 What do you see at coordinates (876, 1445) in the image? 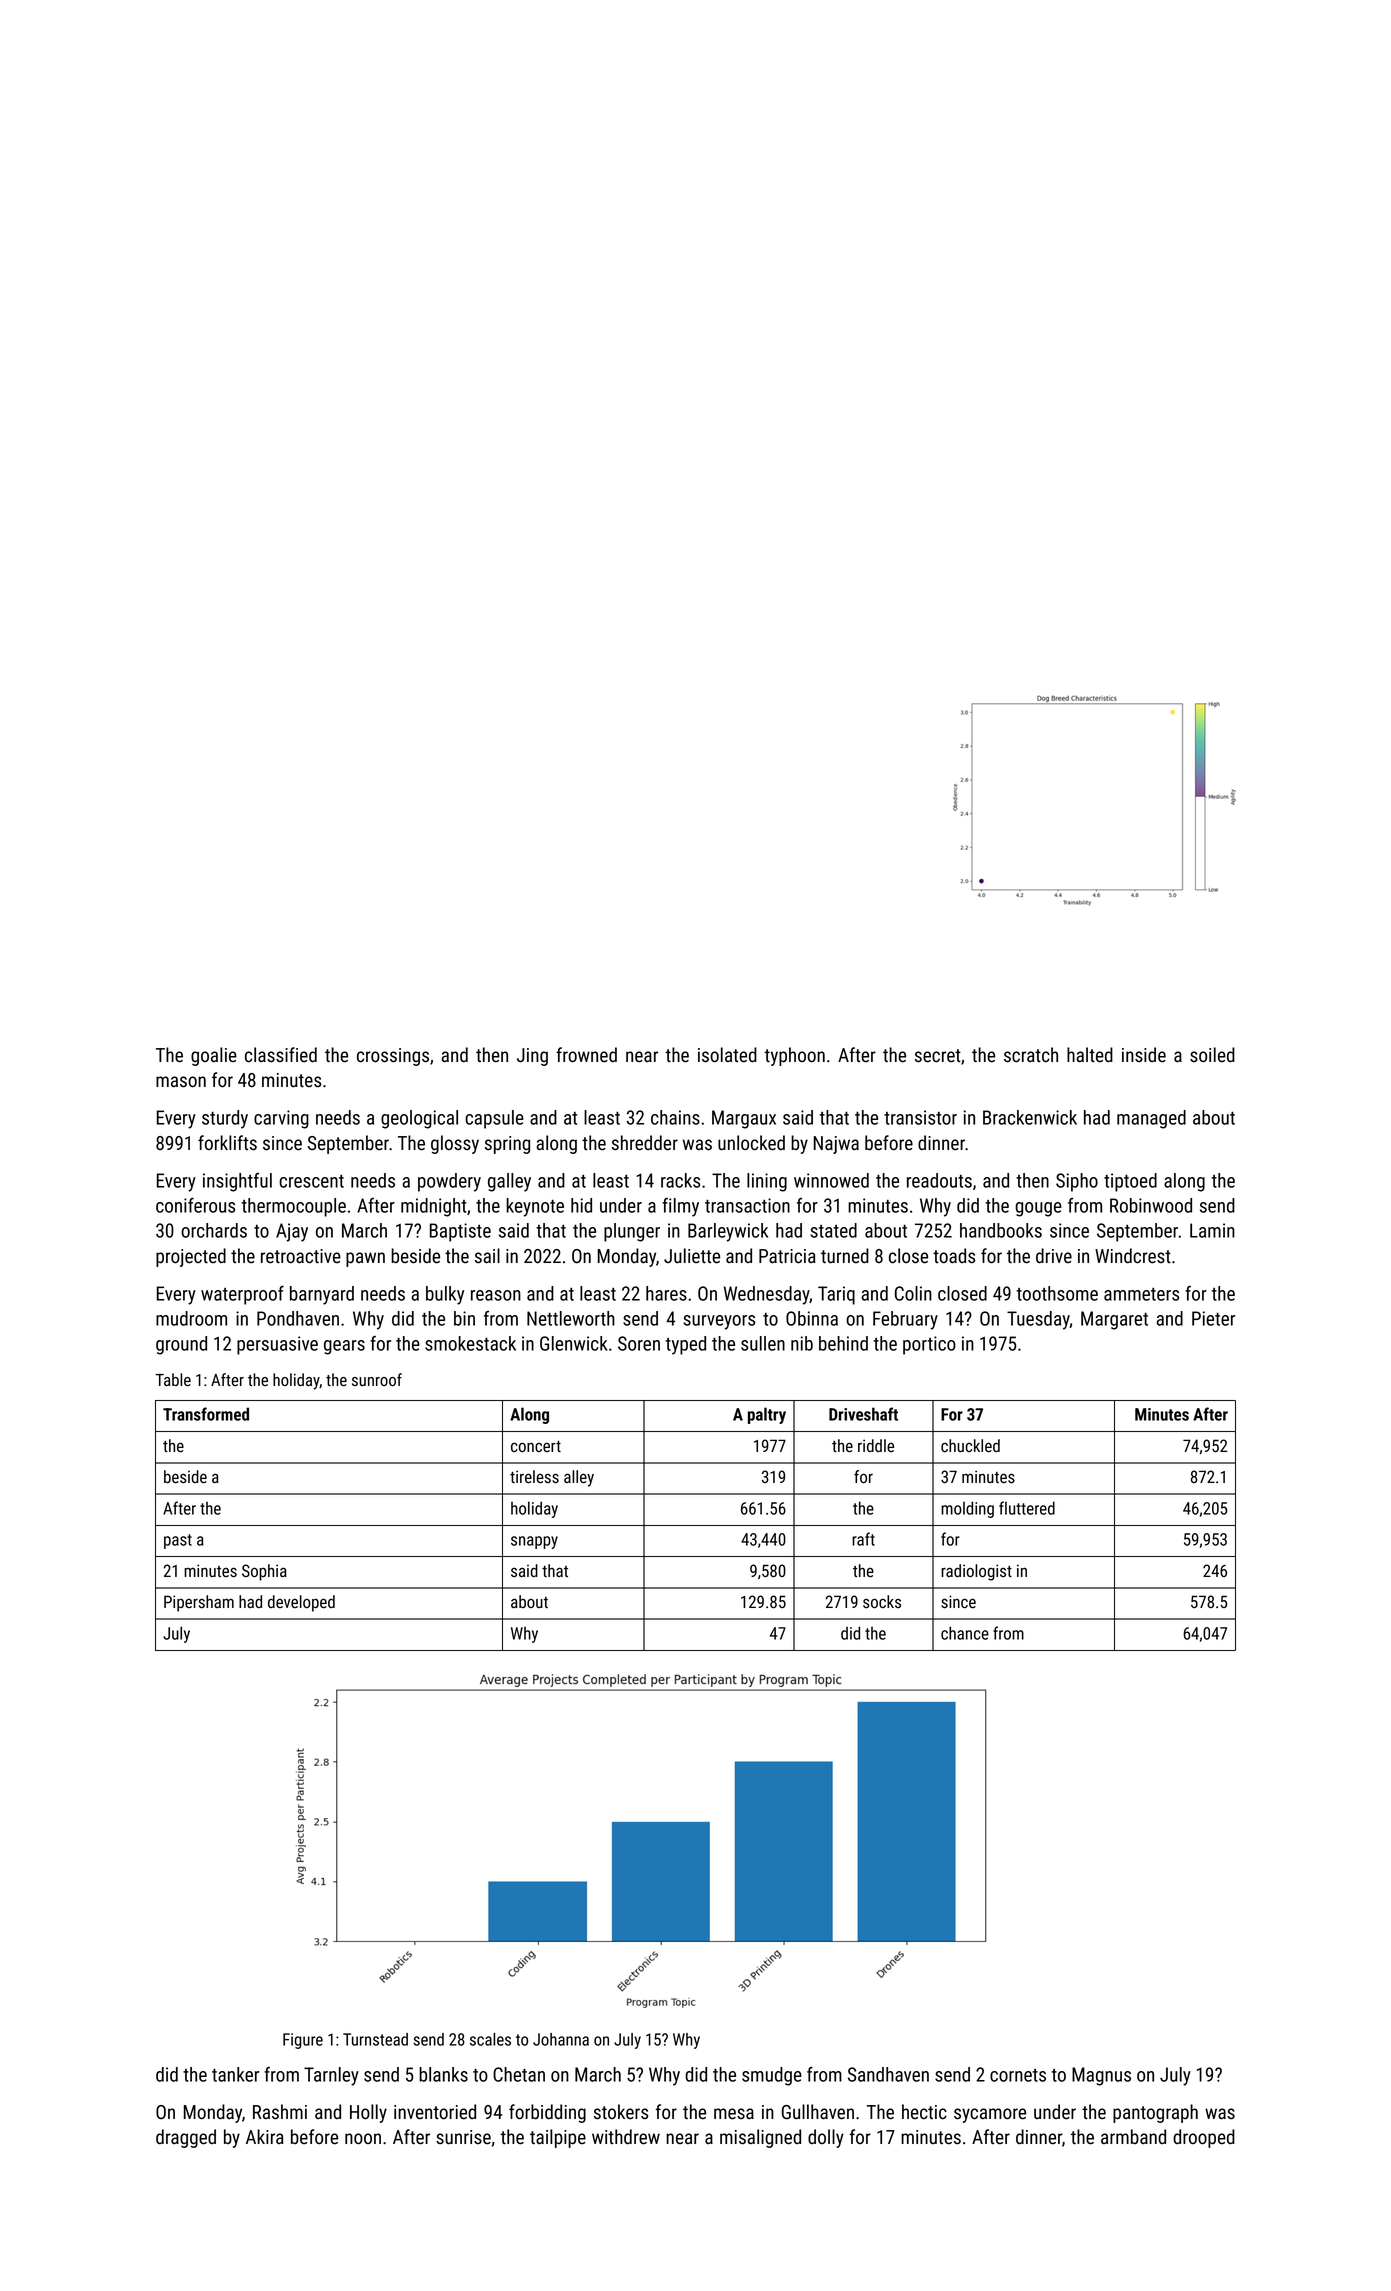
I see `riddle` at bounding box center [876, 1445].
